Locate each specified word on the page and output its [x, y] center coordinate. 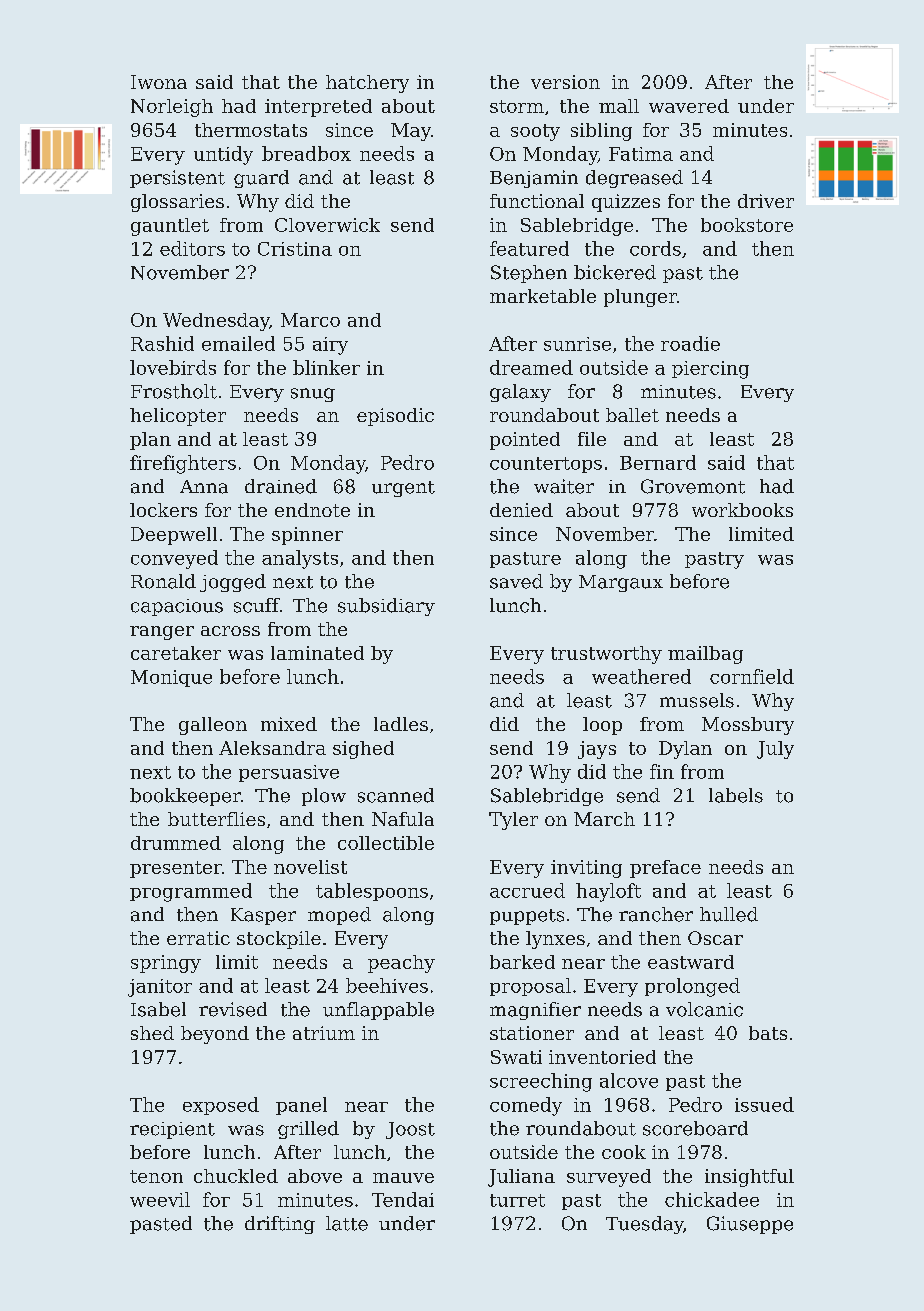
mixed [289, 724]
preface [665, 869]
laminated [317, 653]
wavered [689, 106]
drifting [280, 1225]
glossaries [177, 203]
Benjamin [534, 179]
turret [517, 1200]
